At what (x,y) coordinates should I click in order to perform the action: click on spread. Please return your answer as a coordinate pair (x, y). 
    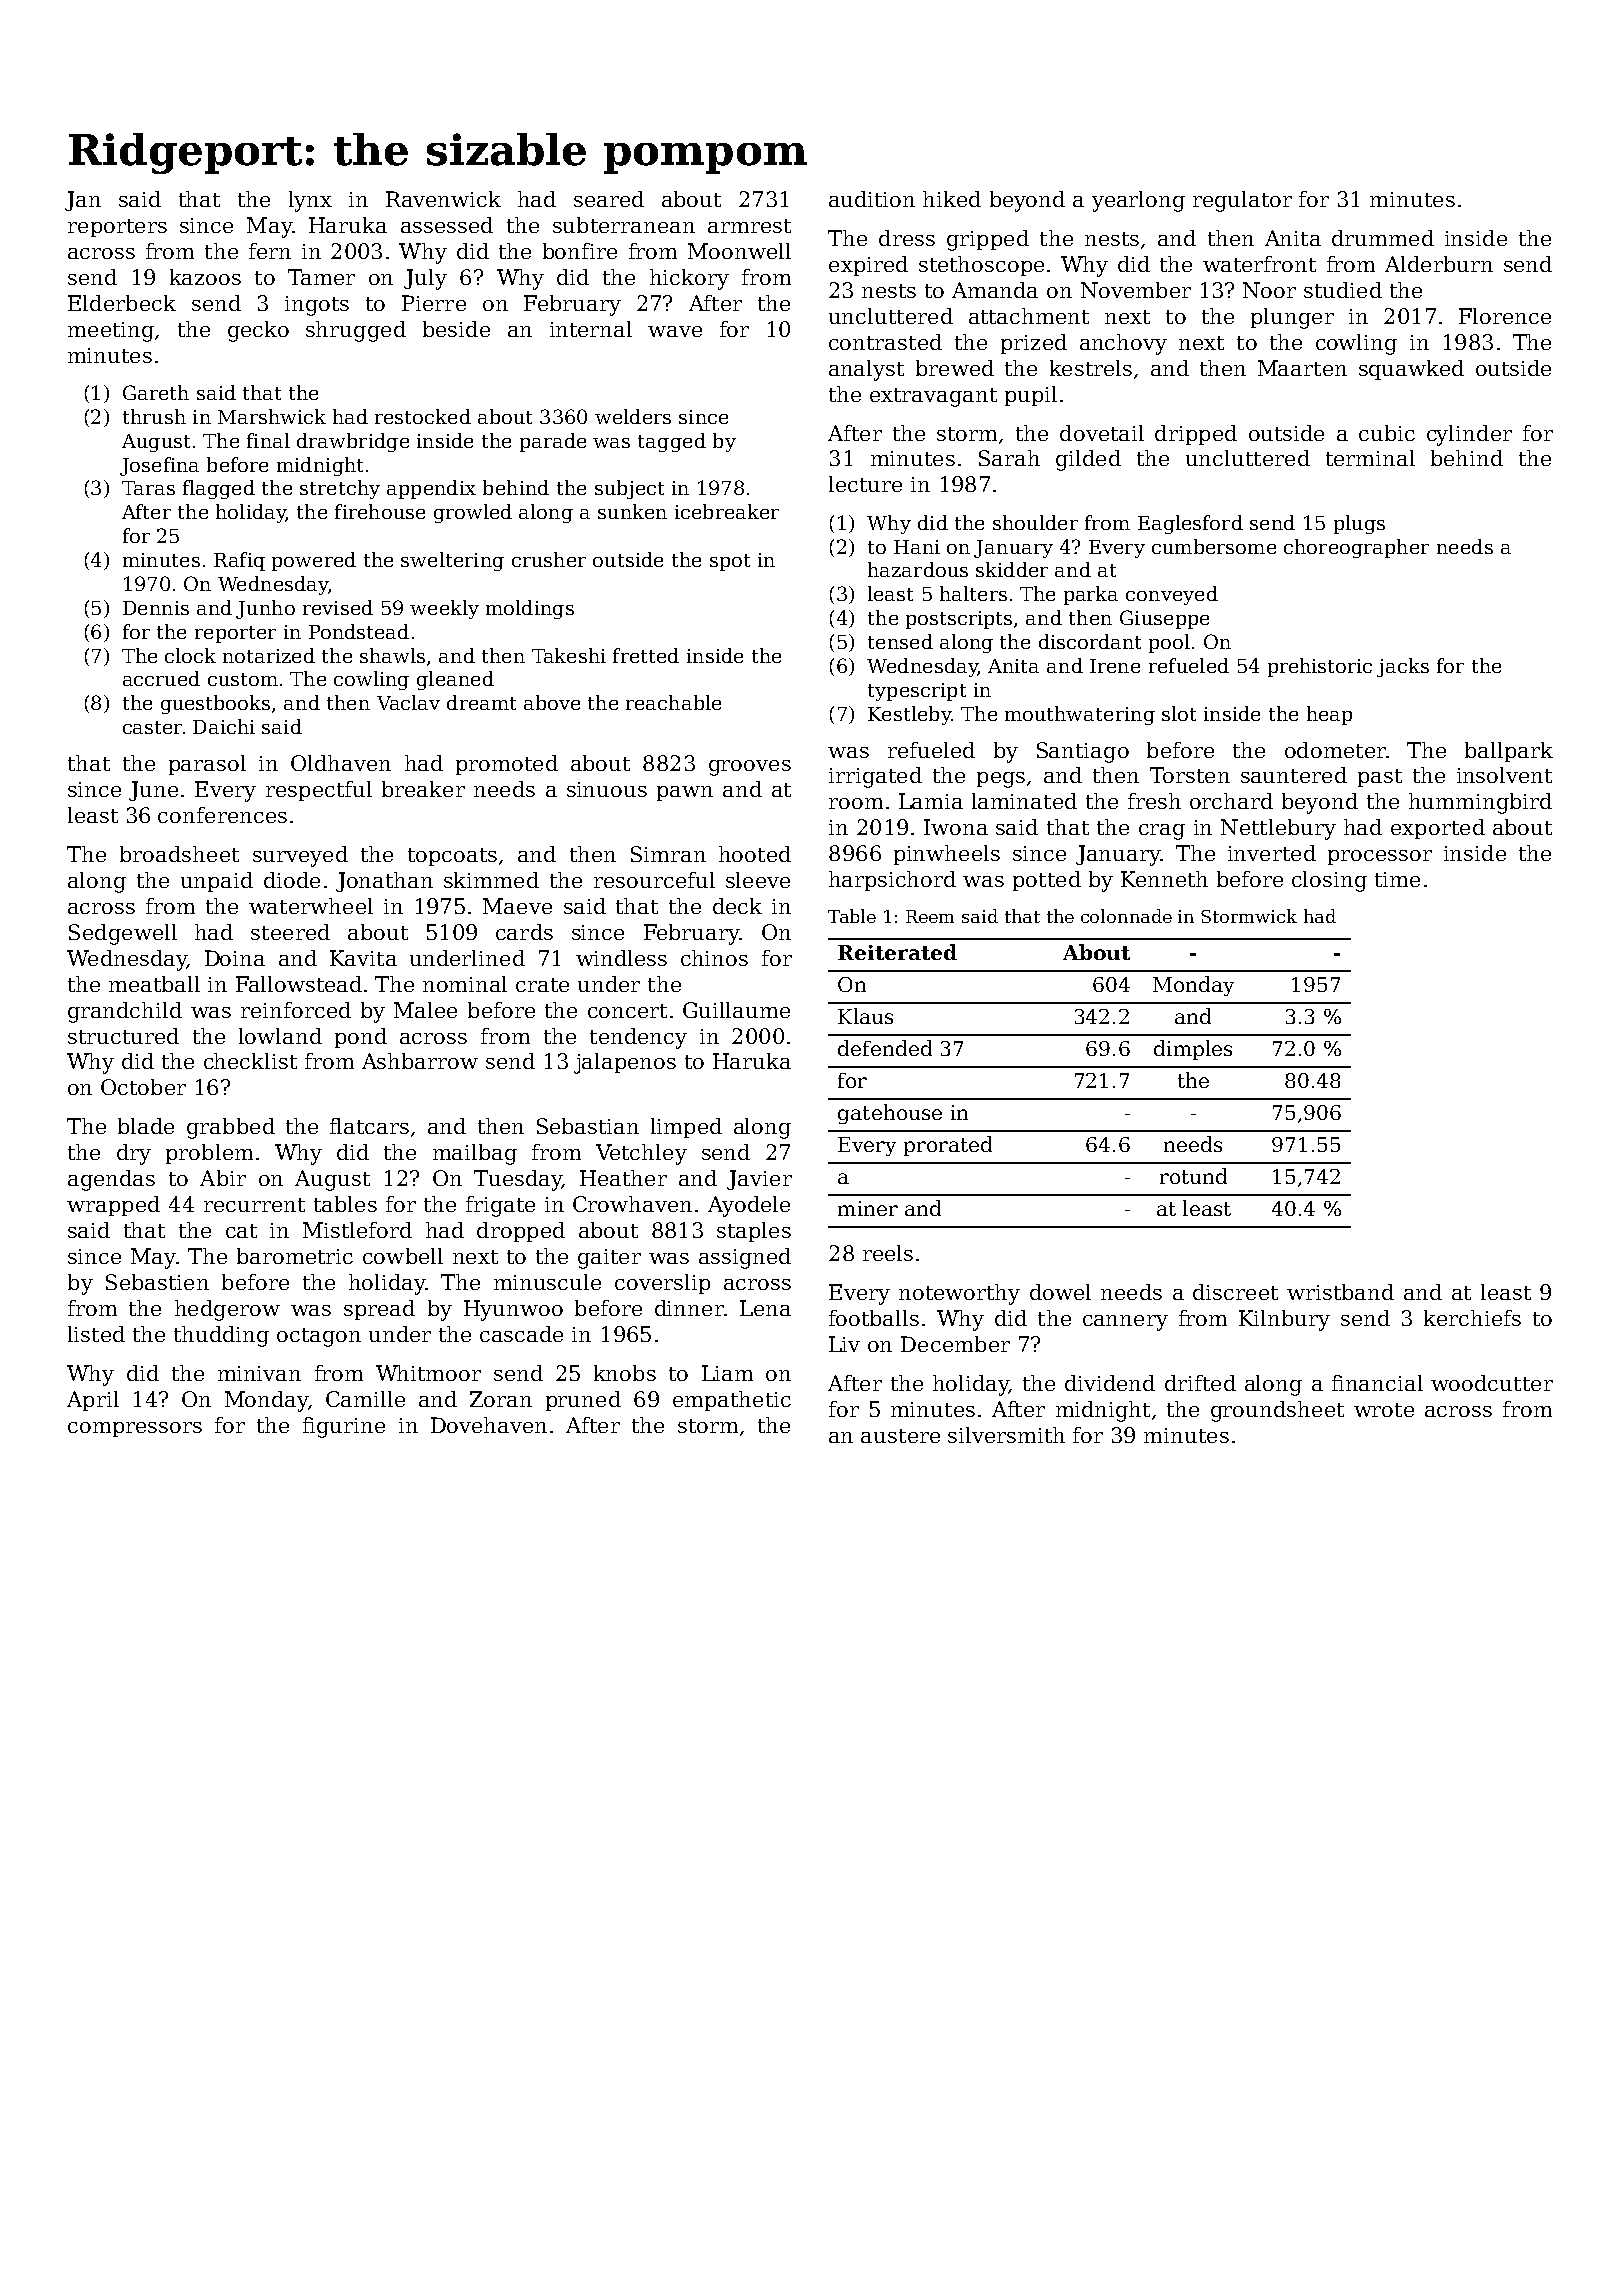
    Looking at the image, I should click on (379, 1310).
